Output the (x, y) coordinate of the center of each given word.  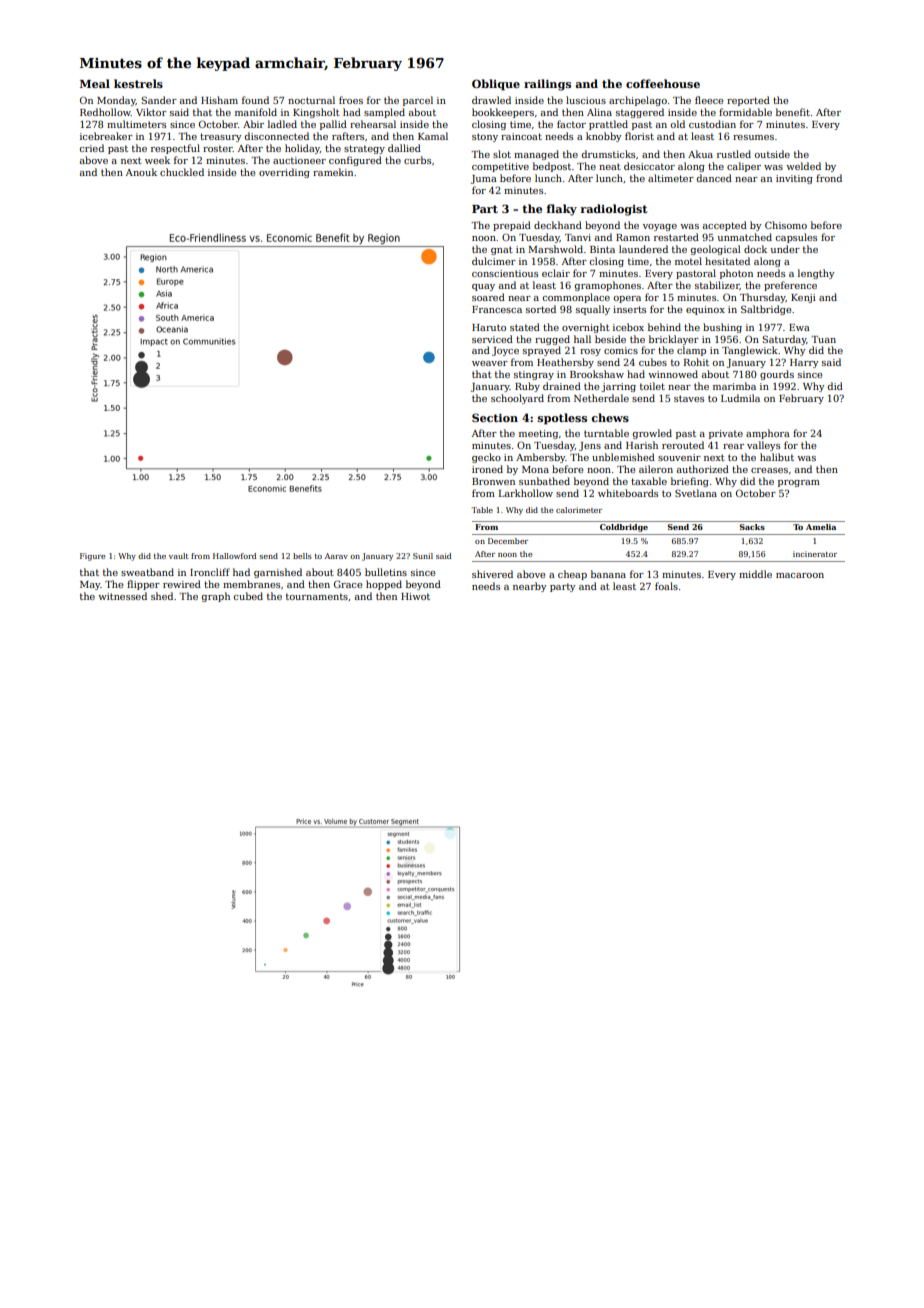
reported (748, 101)
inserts (629, 309)
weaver (490, 363)
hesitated (727, 261)
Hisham (219, 100)
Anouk (141, 172)
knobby (604, 137)
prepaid (512, 226)
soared (488, 297)
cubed (248, 596)
